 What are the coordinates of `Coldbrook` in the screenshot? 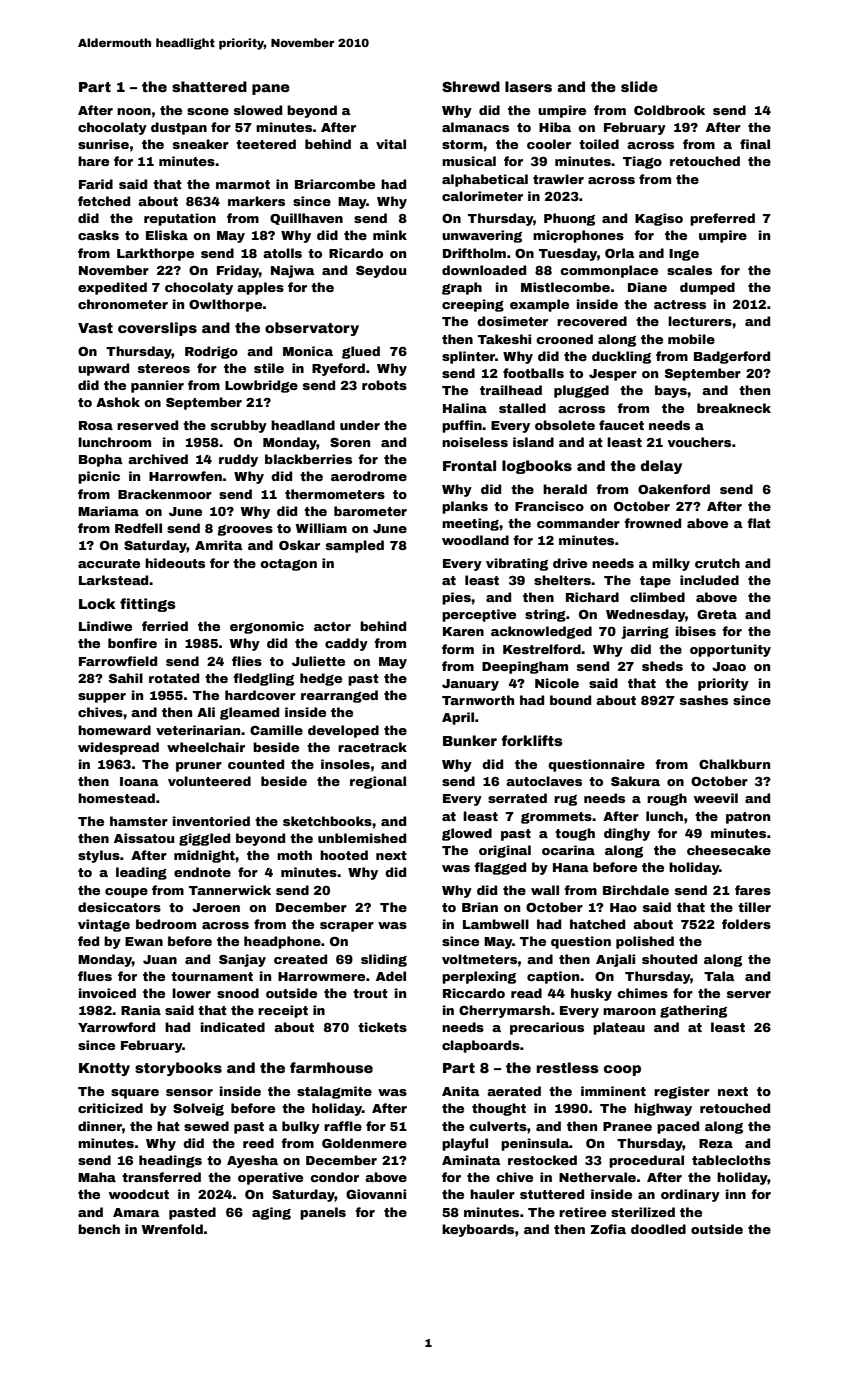 It's located at (669, 110).
